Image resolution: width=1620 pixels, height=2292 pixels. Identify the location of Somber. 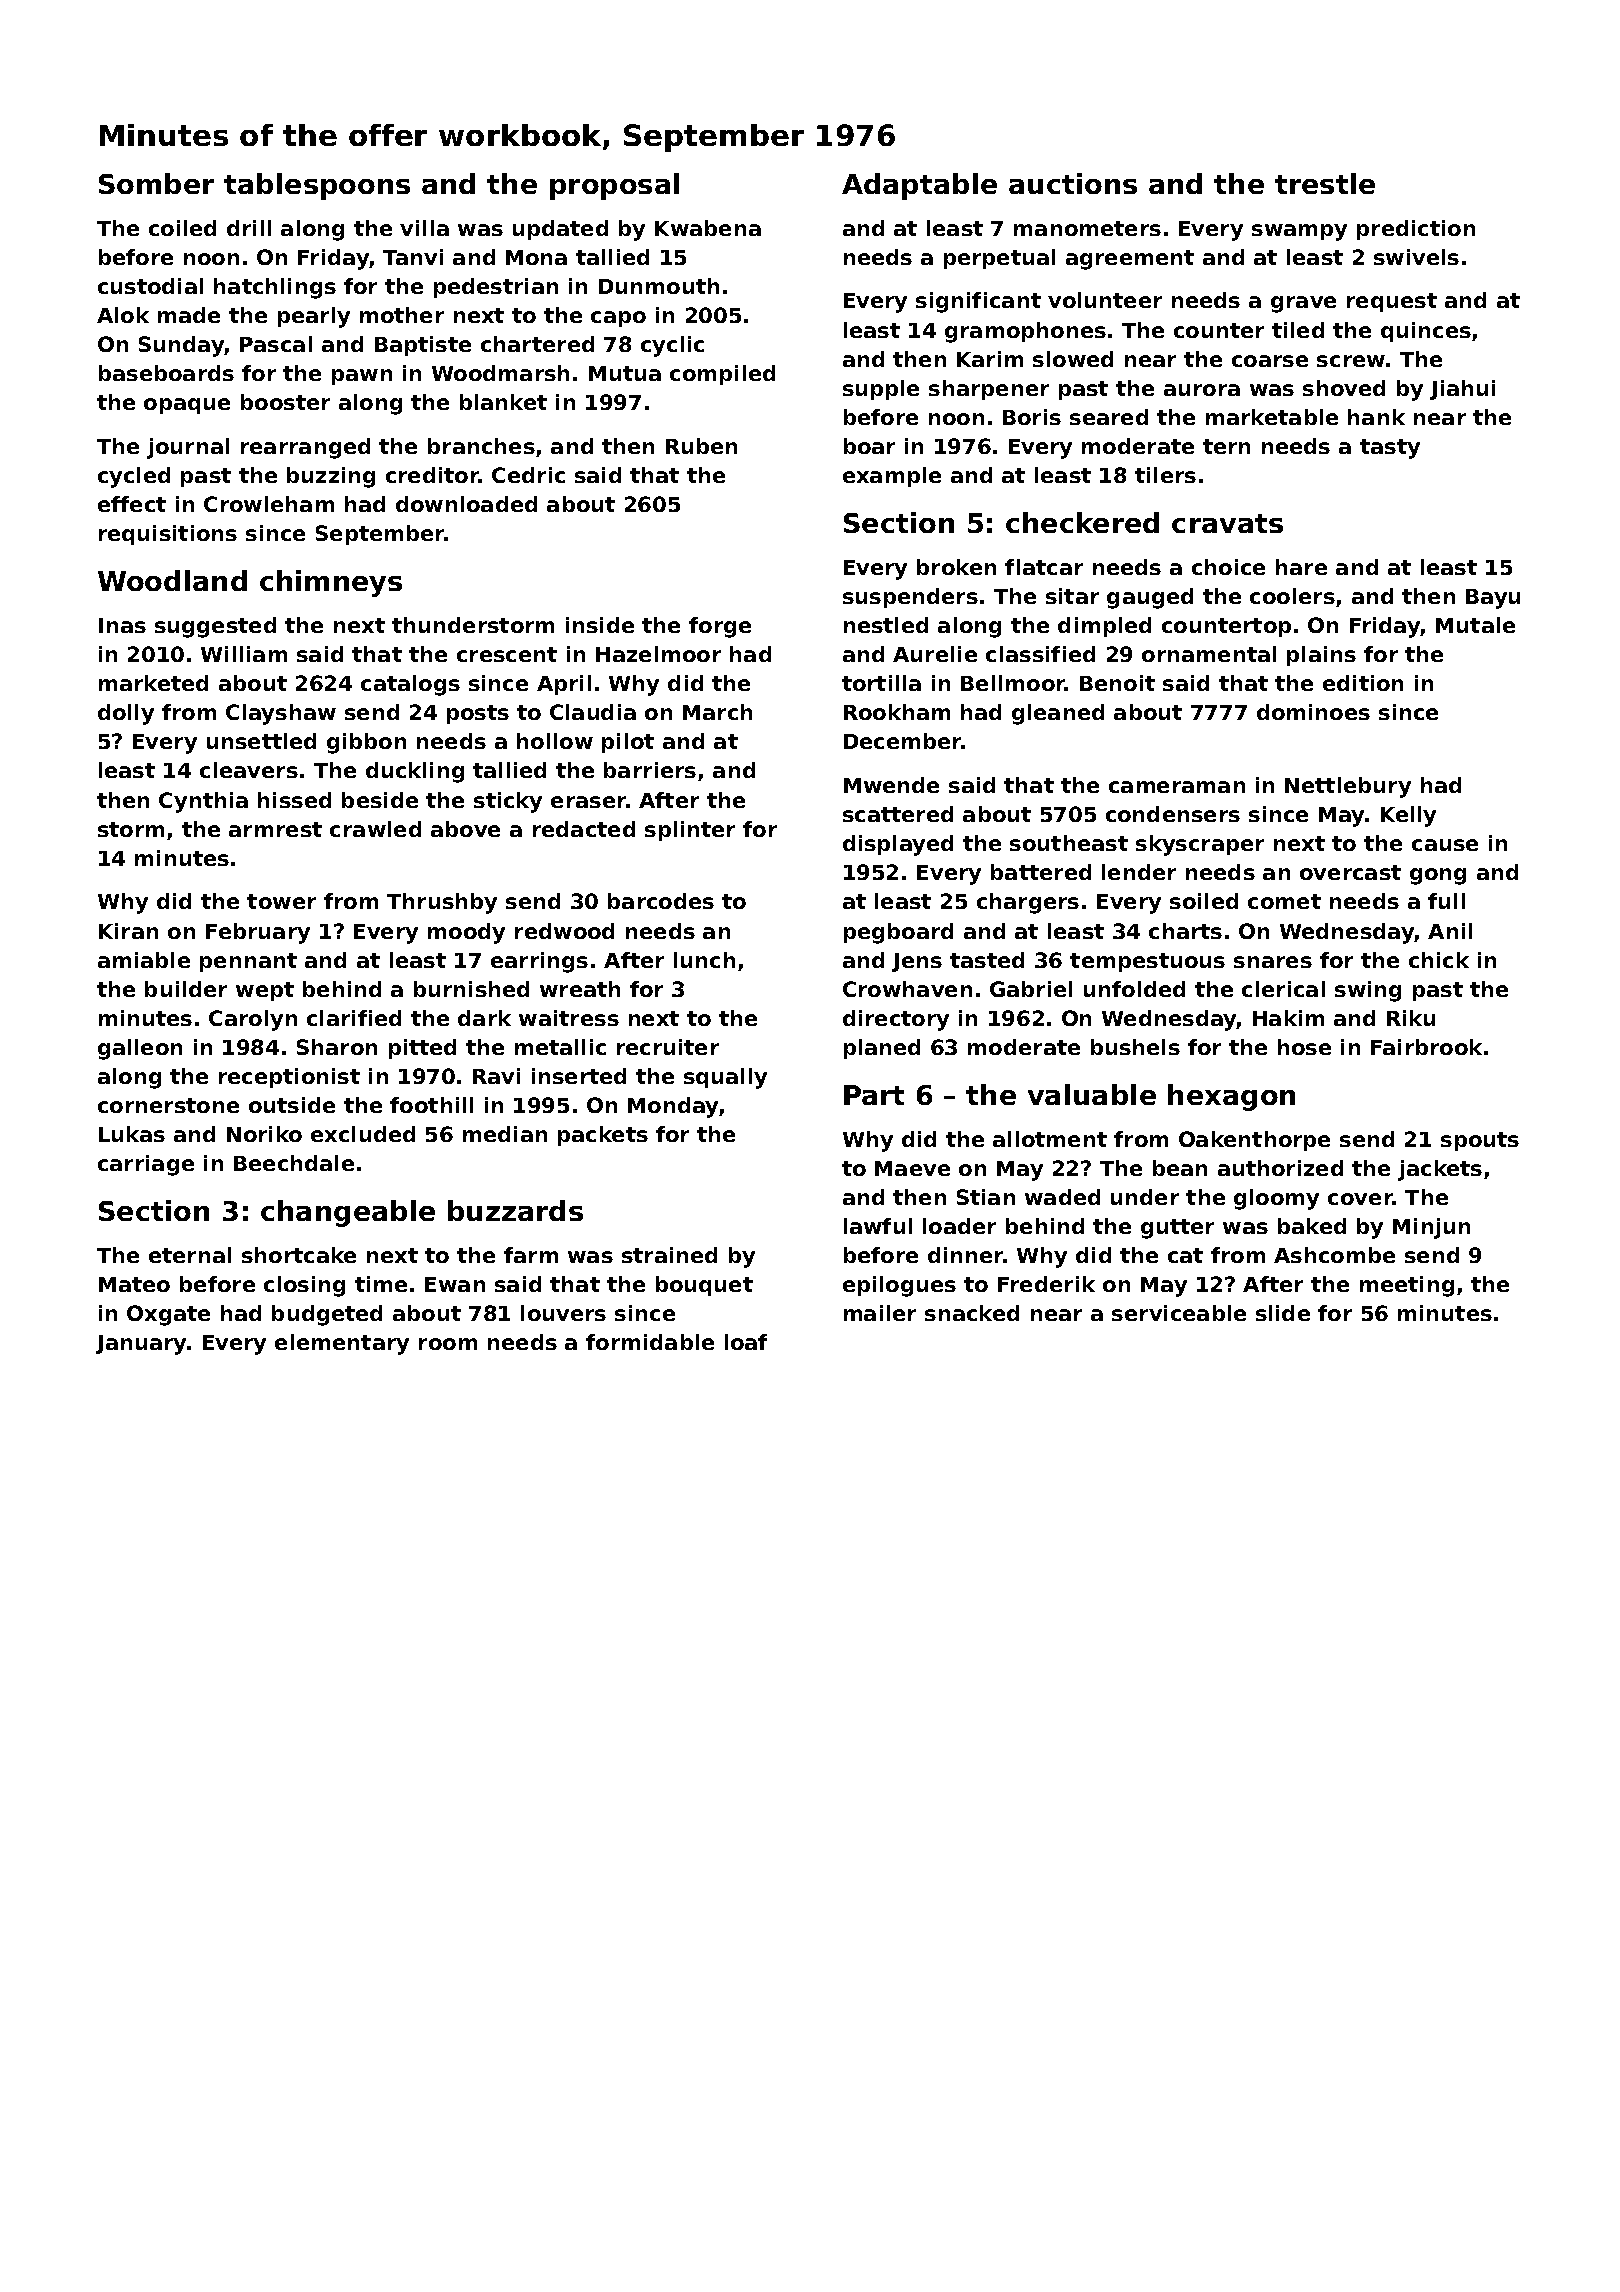
(156, 183).
